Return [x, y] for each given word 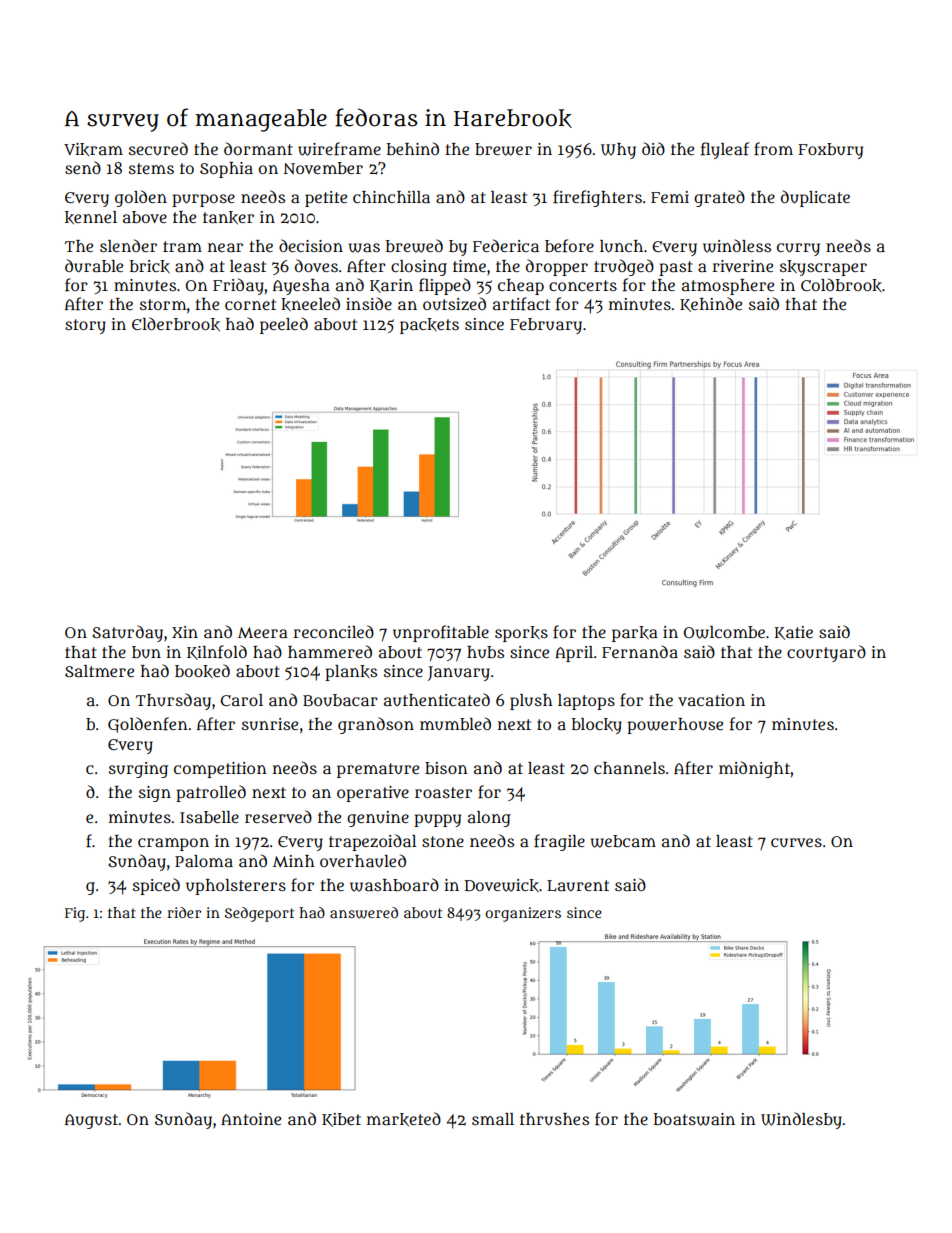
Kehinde [711, 304]
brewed [414, 246]
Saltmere [99, 671]
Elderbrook [176, 324]
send [83, 167]
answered [364, 913]
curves [796, 843]
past [676, 268]
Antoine [251, 1119]
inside [369, 303]
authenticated [437, 699]
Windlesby [801, 1120]
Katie [794, 633]
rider [184, 912]
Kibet [341, 1120]
